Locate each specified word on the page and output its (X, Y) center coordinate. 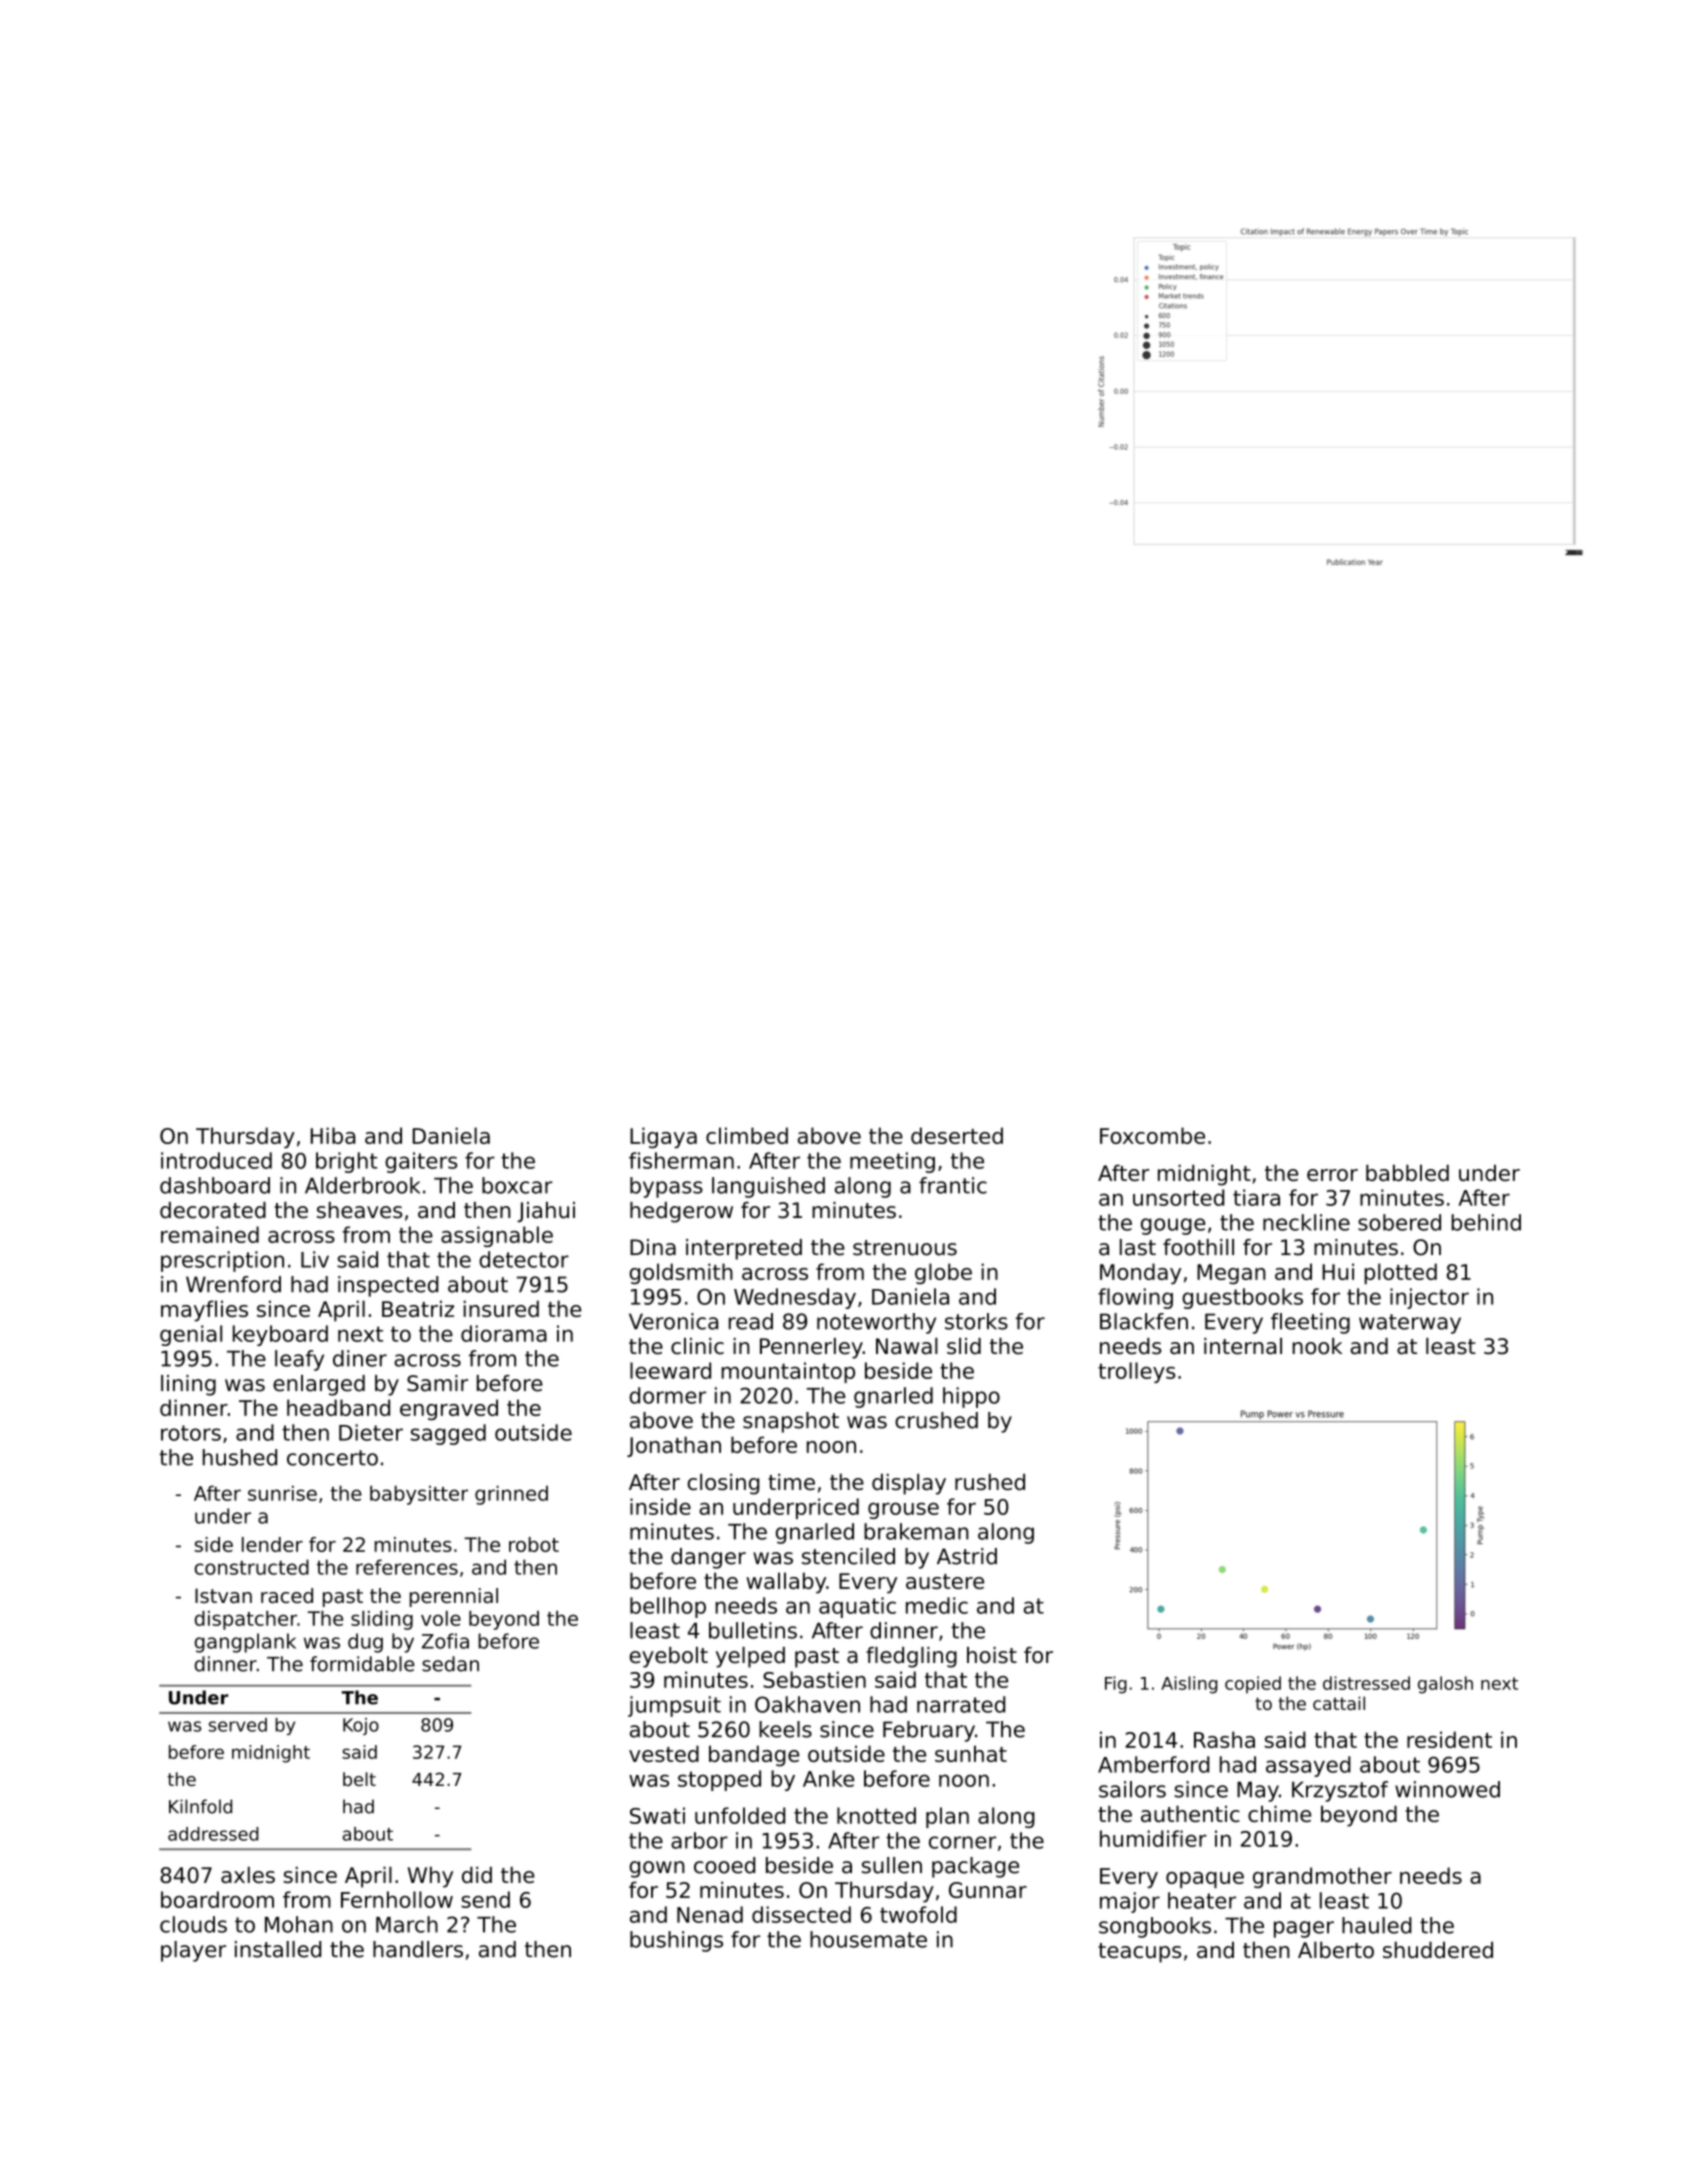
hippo (971, 1397)
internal (1243, 1346)
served (238, 1725)
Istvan (223, 1595)
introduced (216, 1160)
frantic (953, 1185)
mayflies (204, 1311)
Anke (828, 1778)
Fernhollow (397, 1899)
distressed (1366, 1683)
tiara (1256, 1197)
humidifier (1153, 1838)
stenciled (848, 1556)
